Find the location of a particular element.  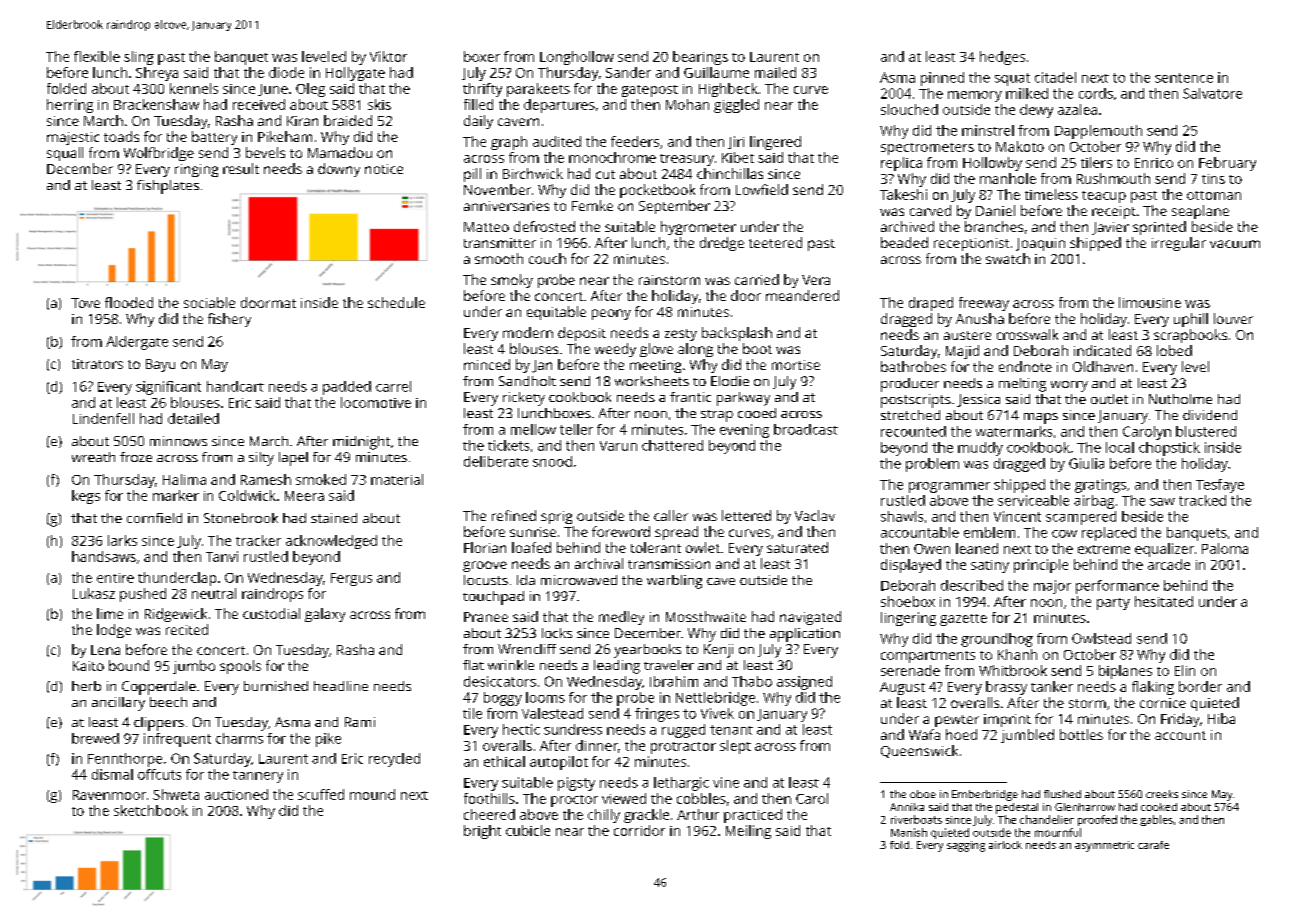

party is located at coordinates (1113, 604).
